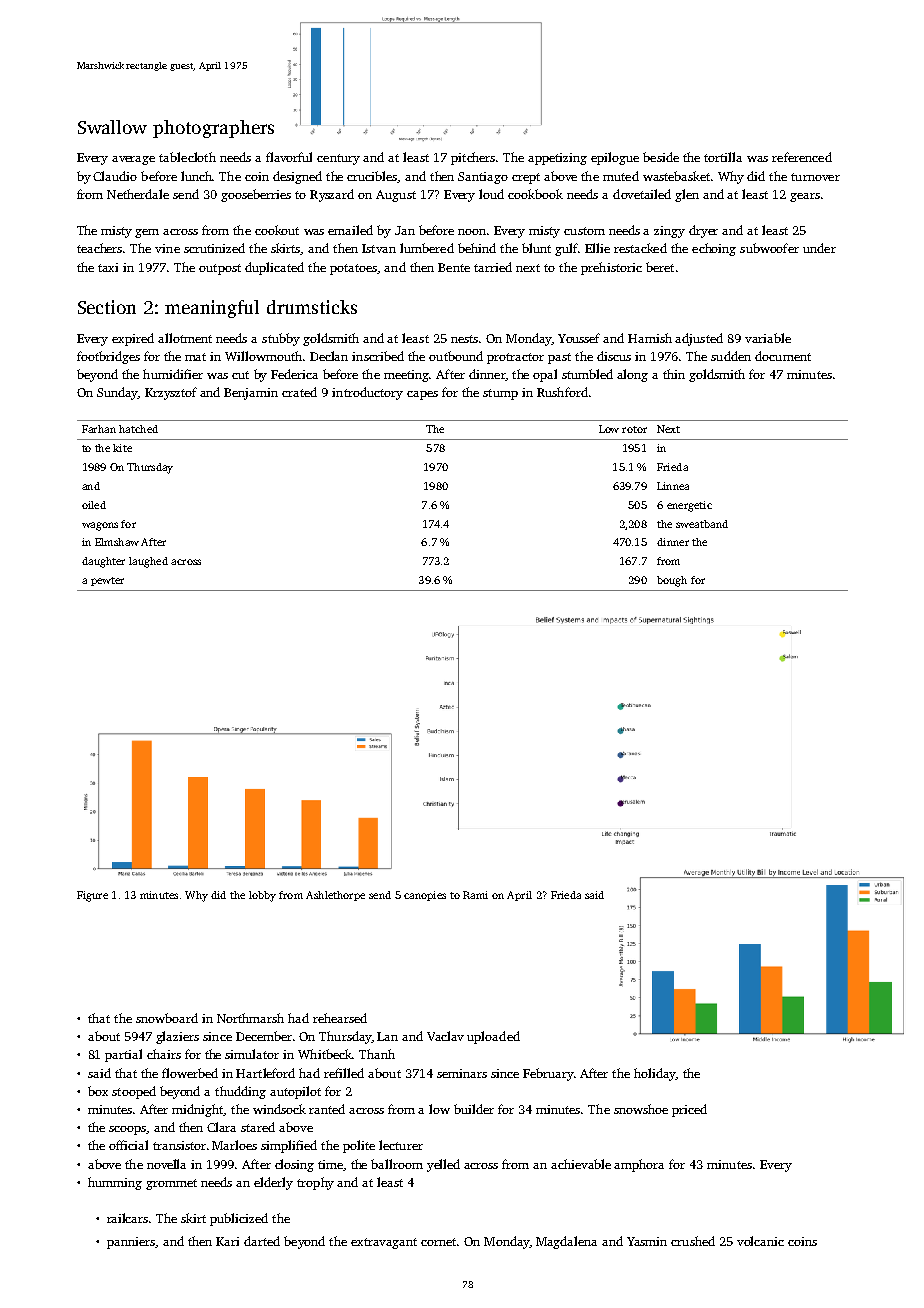 The image size is (924, 1308). What do you see at coordinates (723, 157) in the screenshot?
I see `tortilla` at bounding box center [723, 157].
